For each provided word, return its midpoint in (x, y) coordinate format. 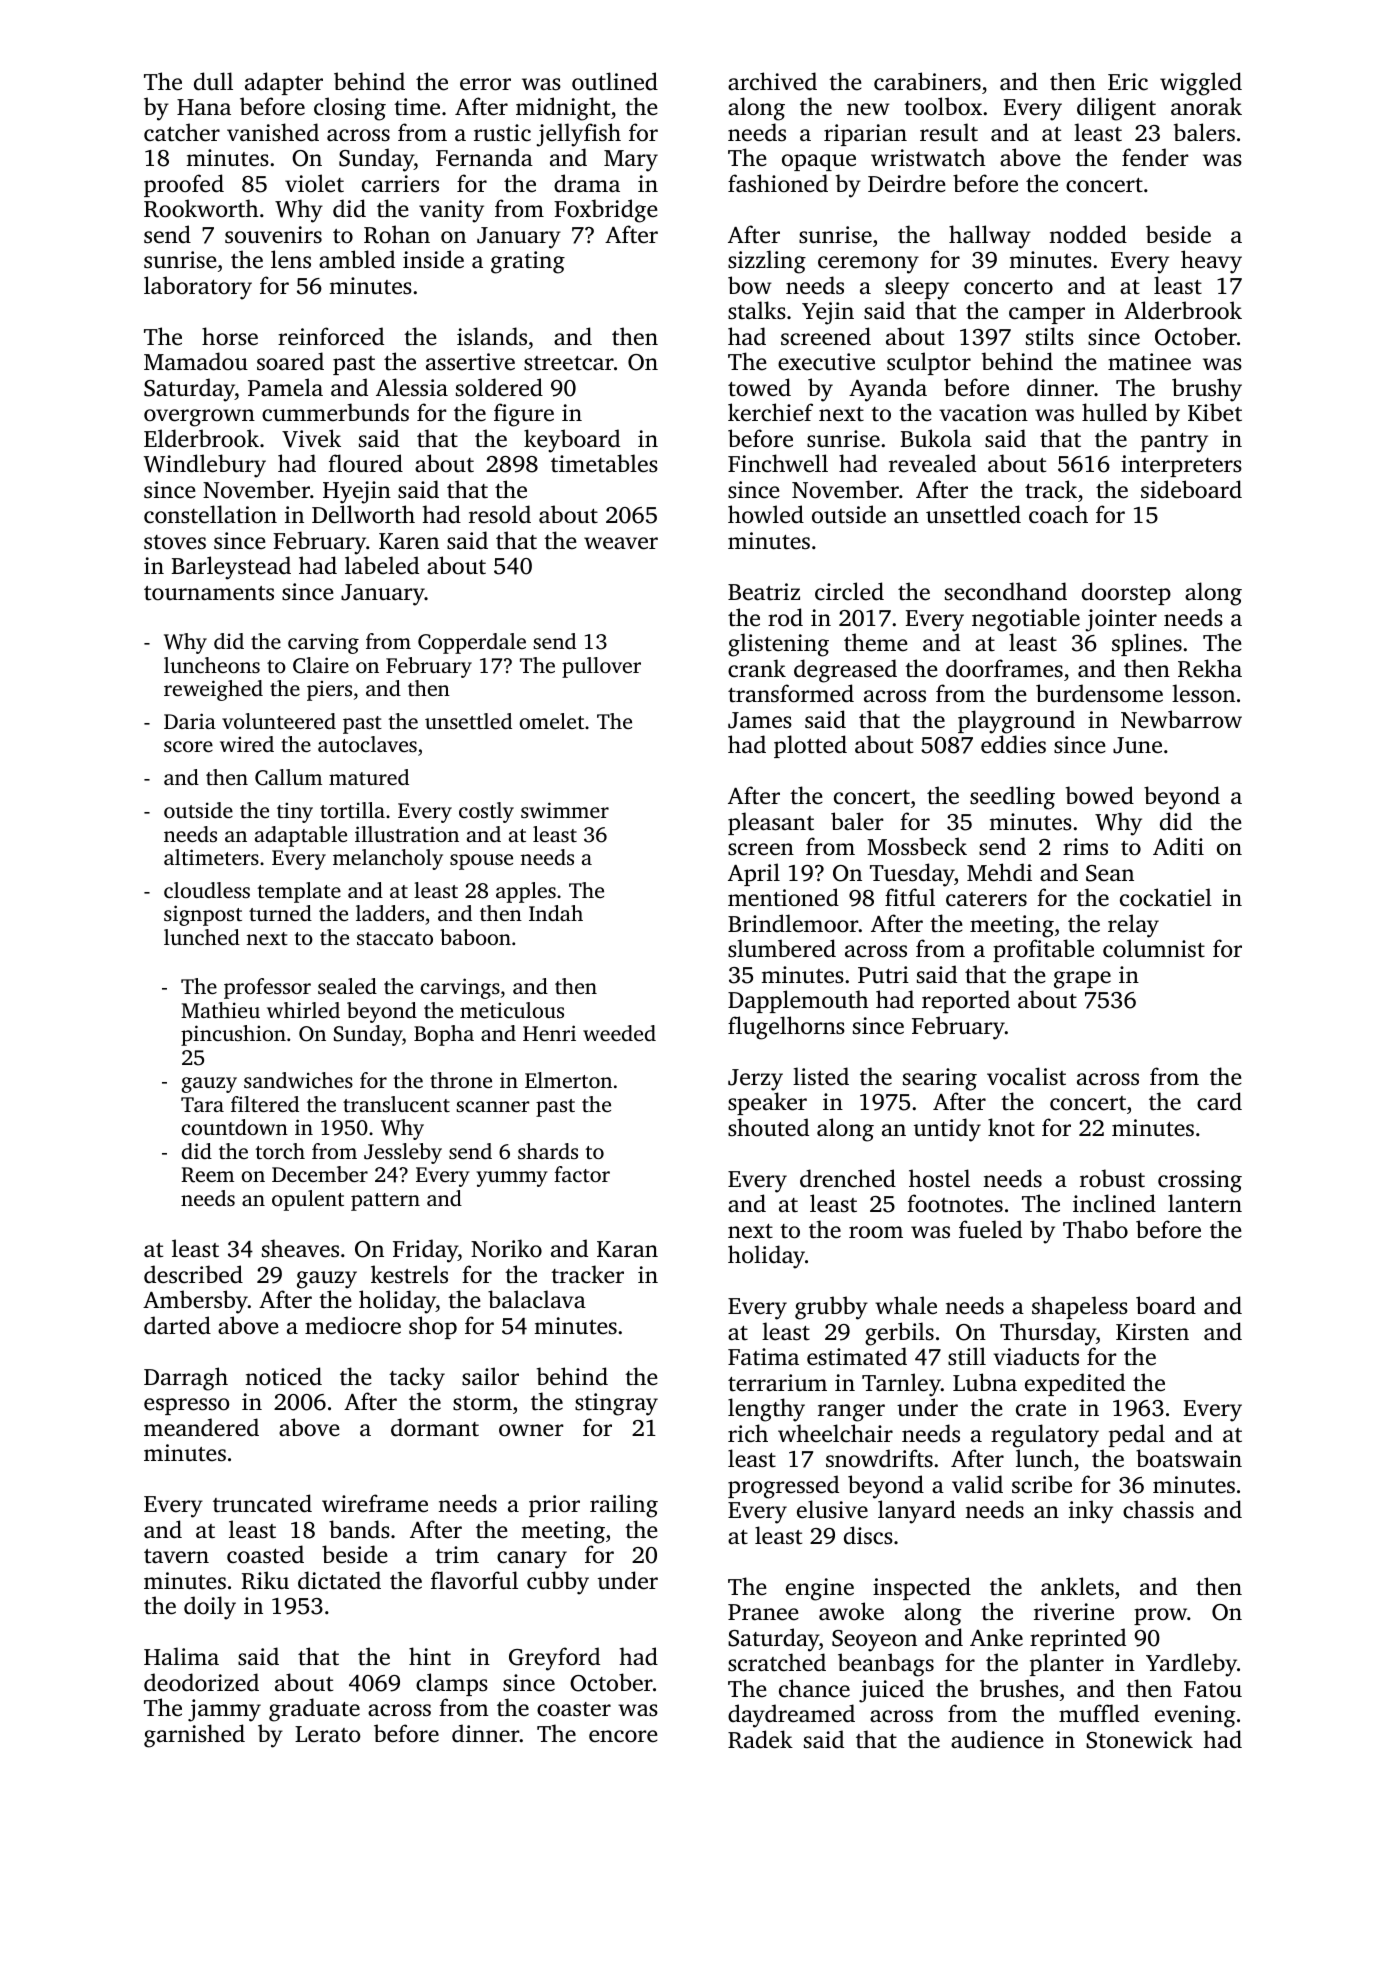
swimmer (565, 810)
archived (772, 81)
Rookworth (201, 208)
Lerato (328, 1734)
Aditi (1178, 846)
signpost (203, 915)
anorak (1206, 106)
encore (623, 1736)
